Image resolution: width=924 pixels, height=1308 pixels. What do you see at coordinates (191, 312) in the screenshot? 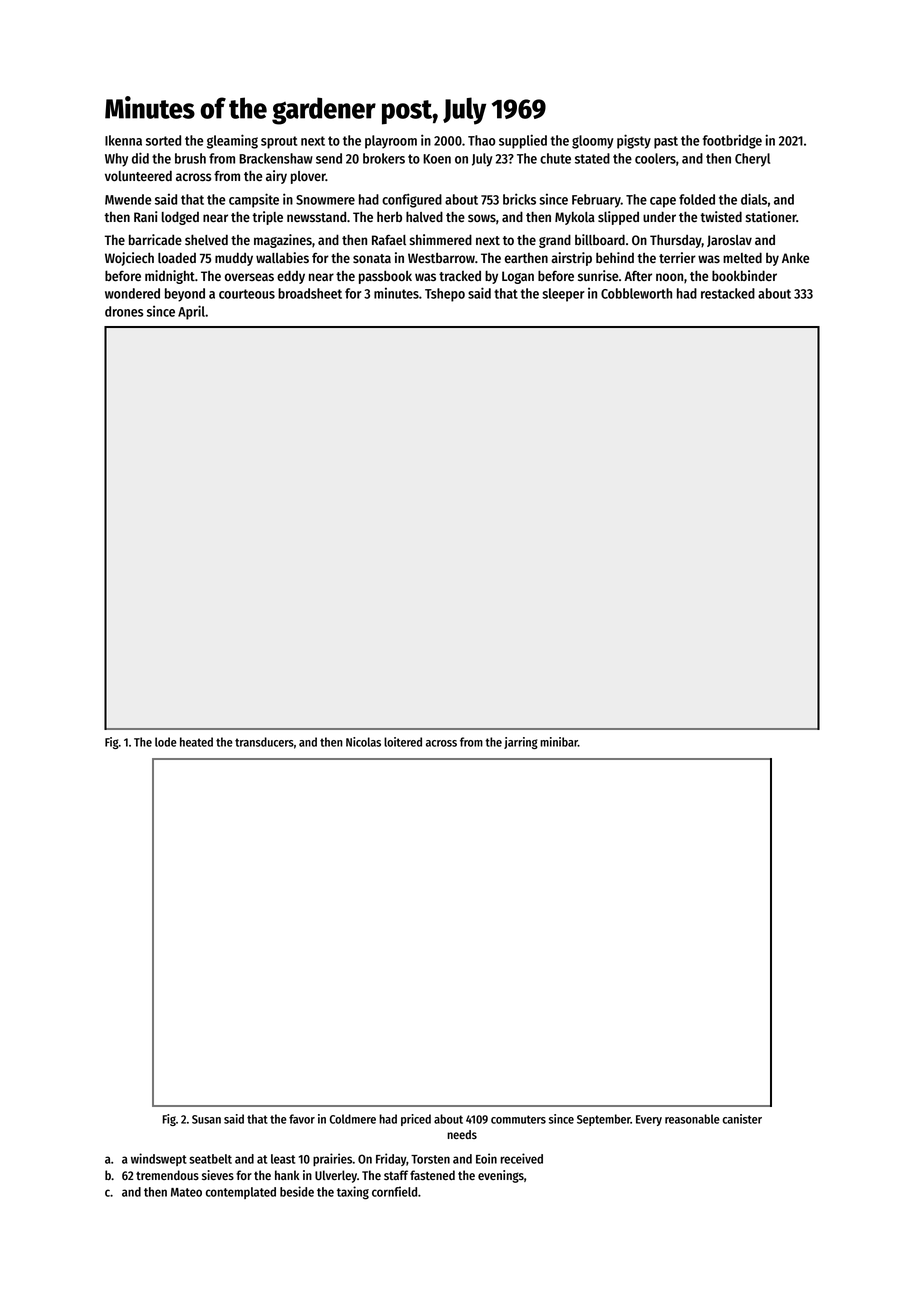
I see `April` at bounding box center [191, 312].
